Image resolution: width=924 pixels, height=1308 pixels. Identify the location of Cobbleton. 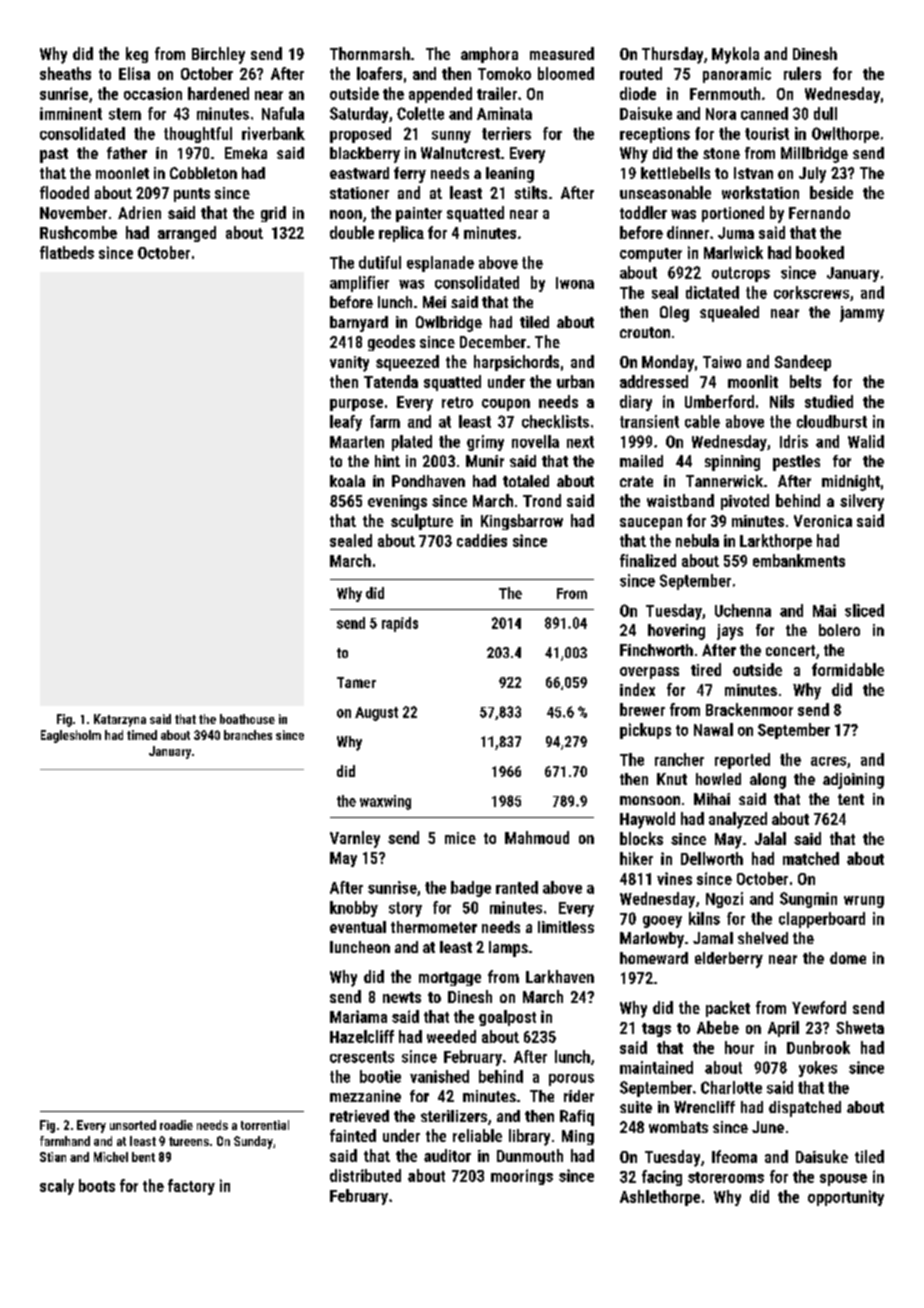
(203, 173).
